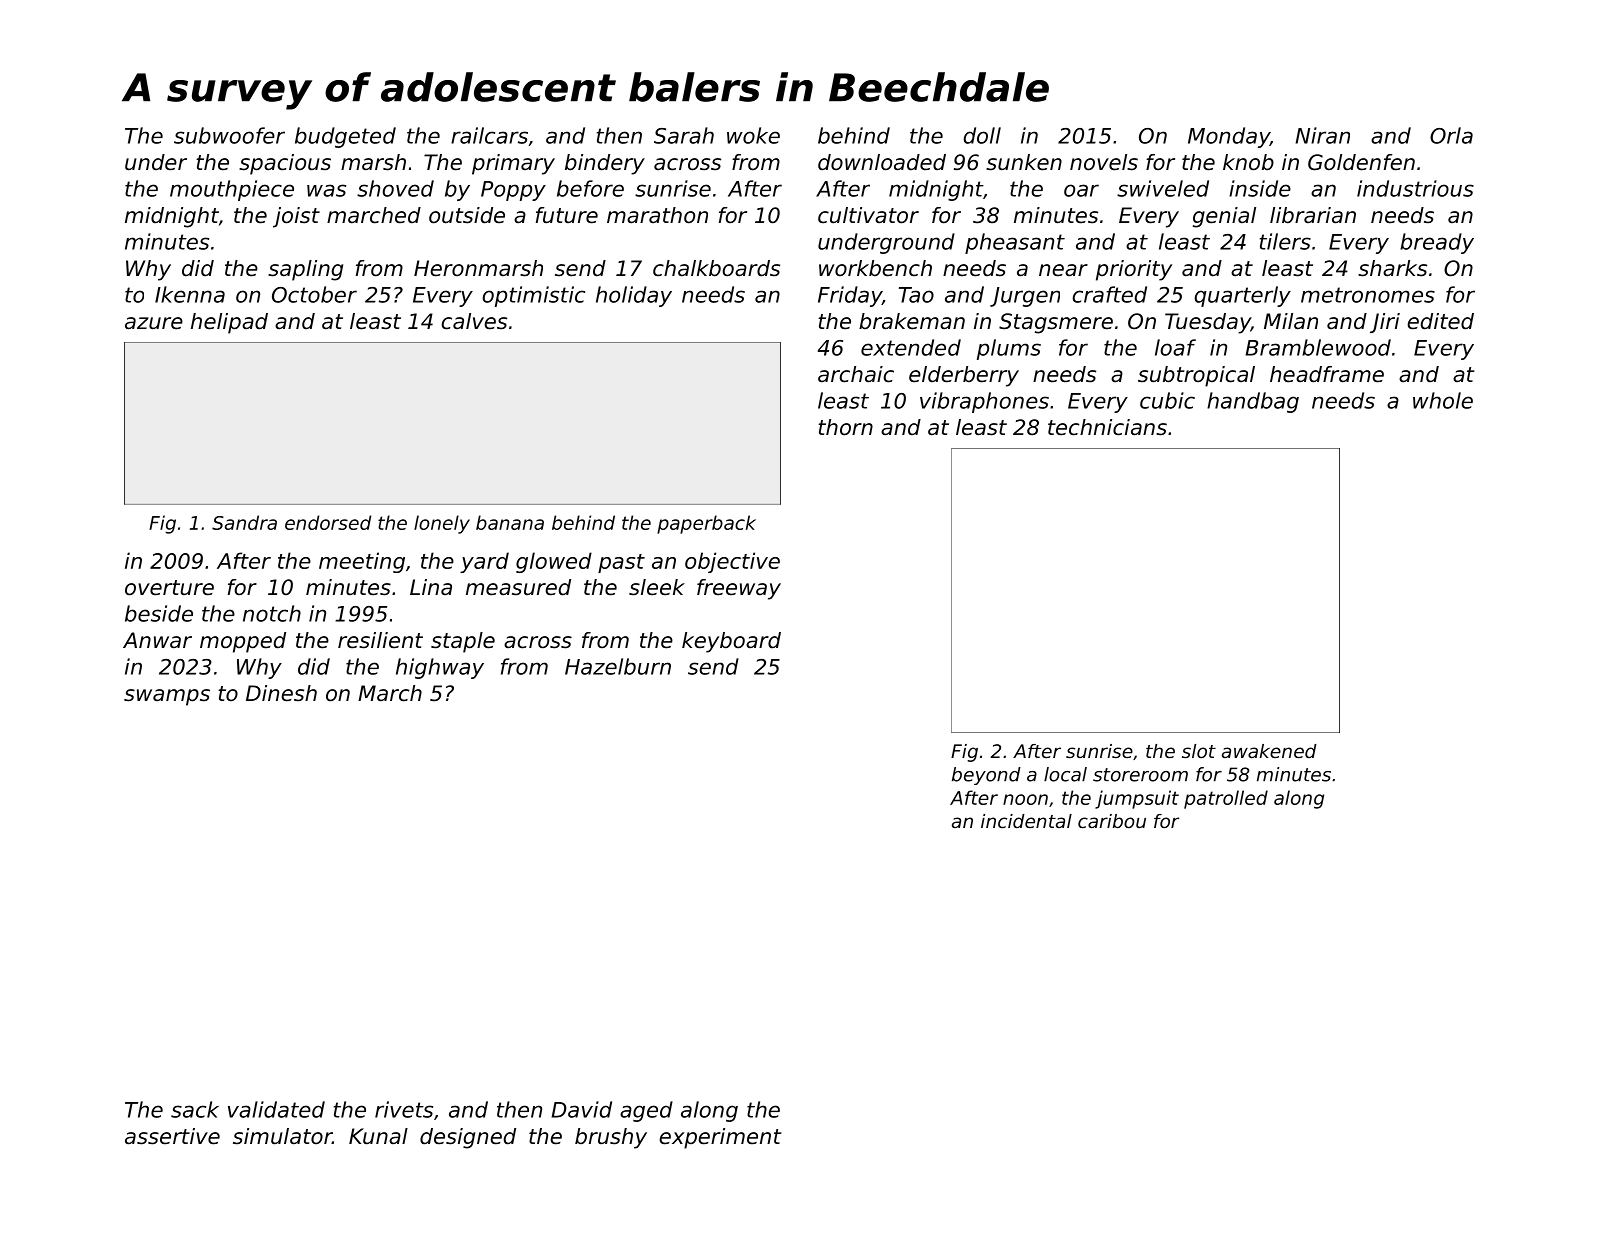 The width and height of the page is (1598, 1235). Describe the element at coordinates (154, 323) in the page. I see `azure` at that location.
